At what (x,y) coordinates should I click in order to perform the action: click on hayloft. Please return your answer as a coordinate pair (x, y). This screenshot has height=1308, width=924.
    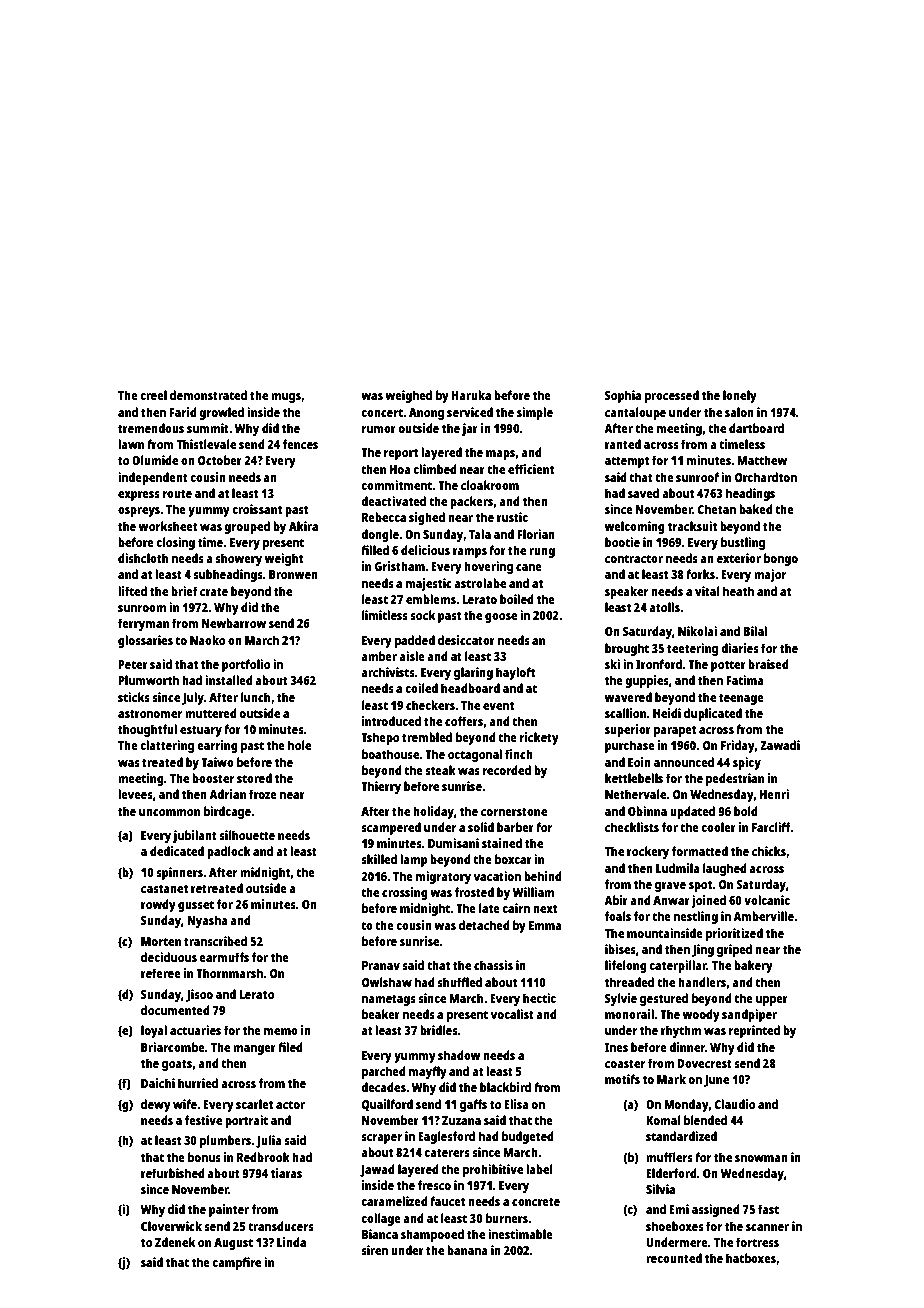
    Looking at the image, I should click on (515, 673).
